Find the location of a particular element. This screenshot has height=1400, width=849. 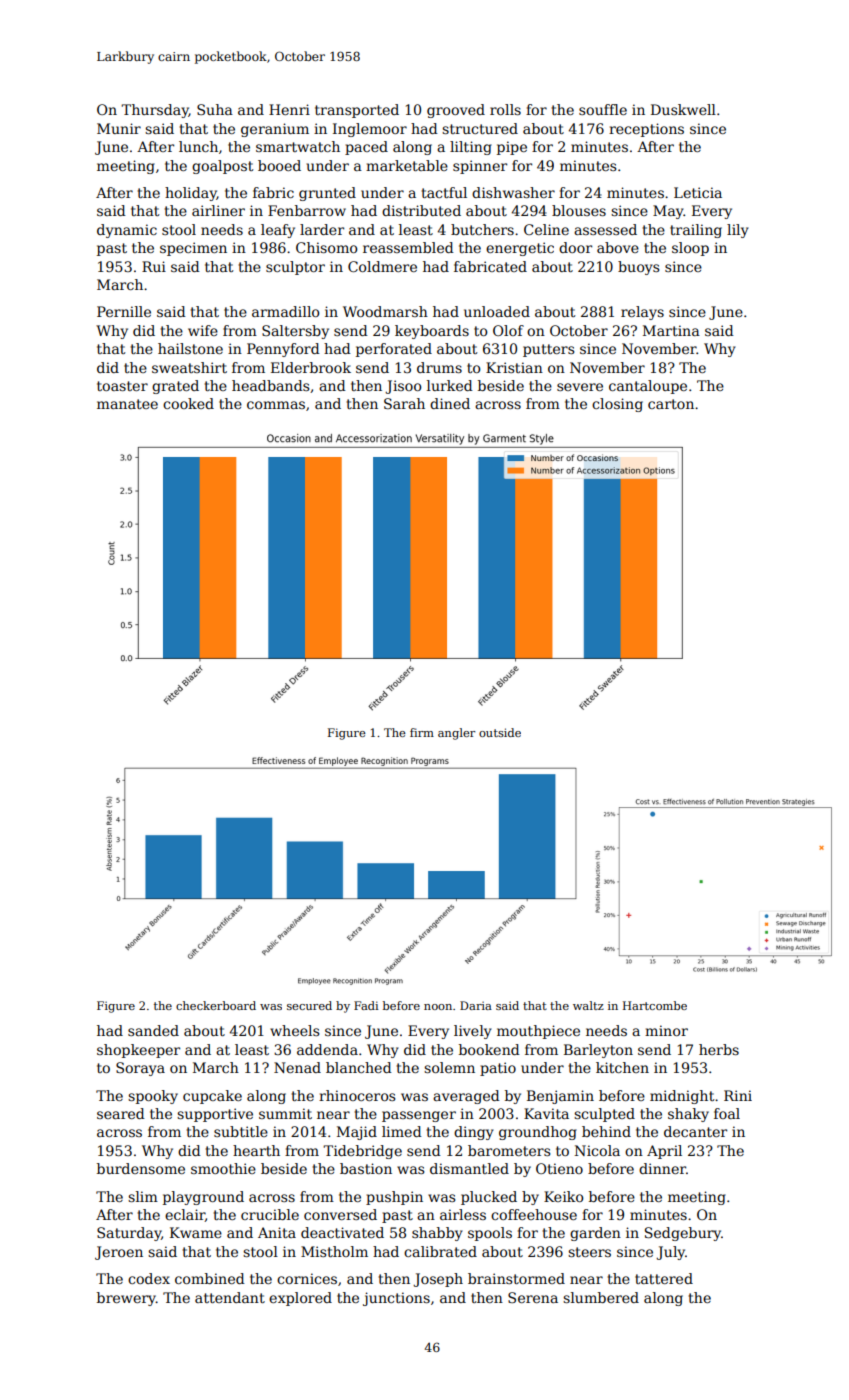

Leticia is located at coordinates (698, 192).
